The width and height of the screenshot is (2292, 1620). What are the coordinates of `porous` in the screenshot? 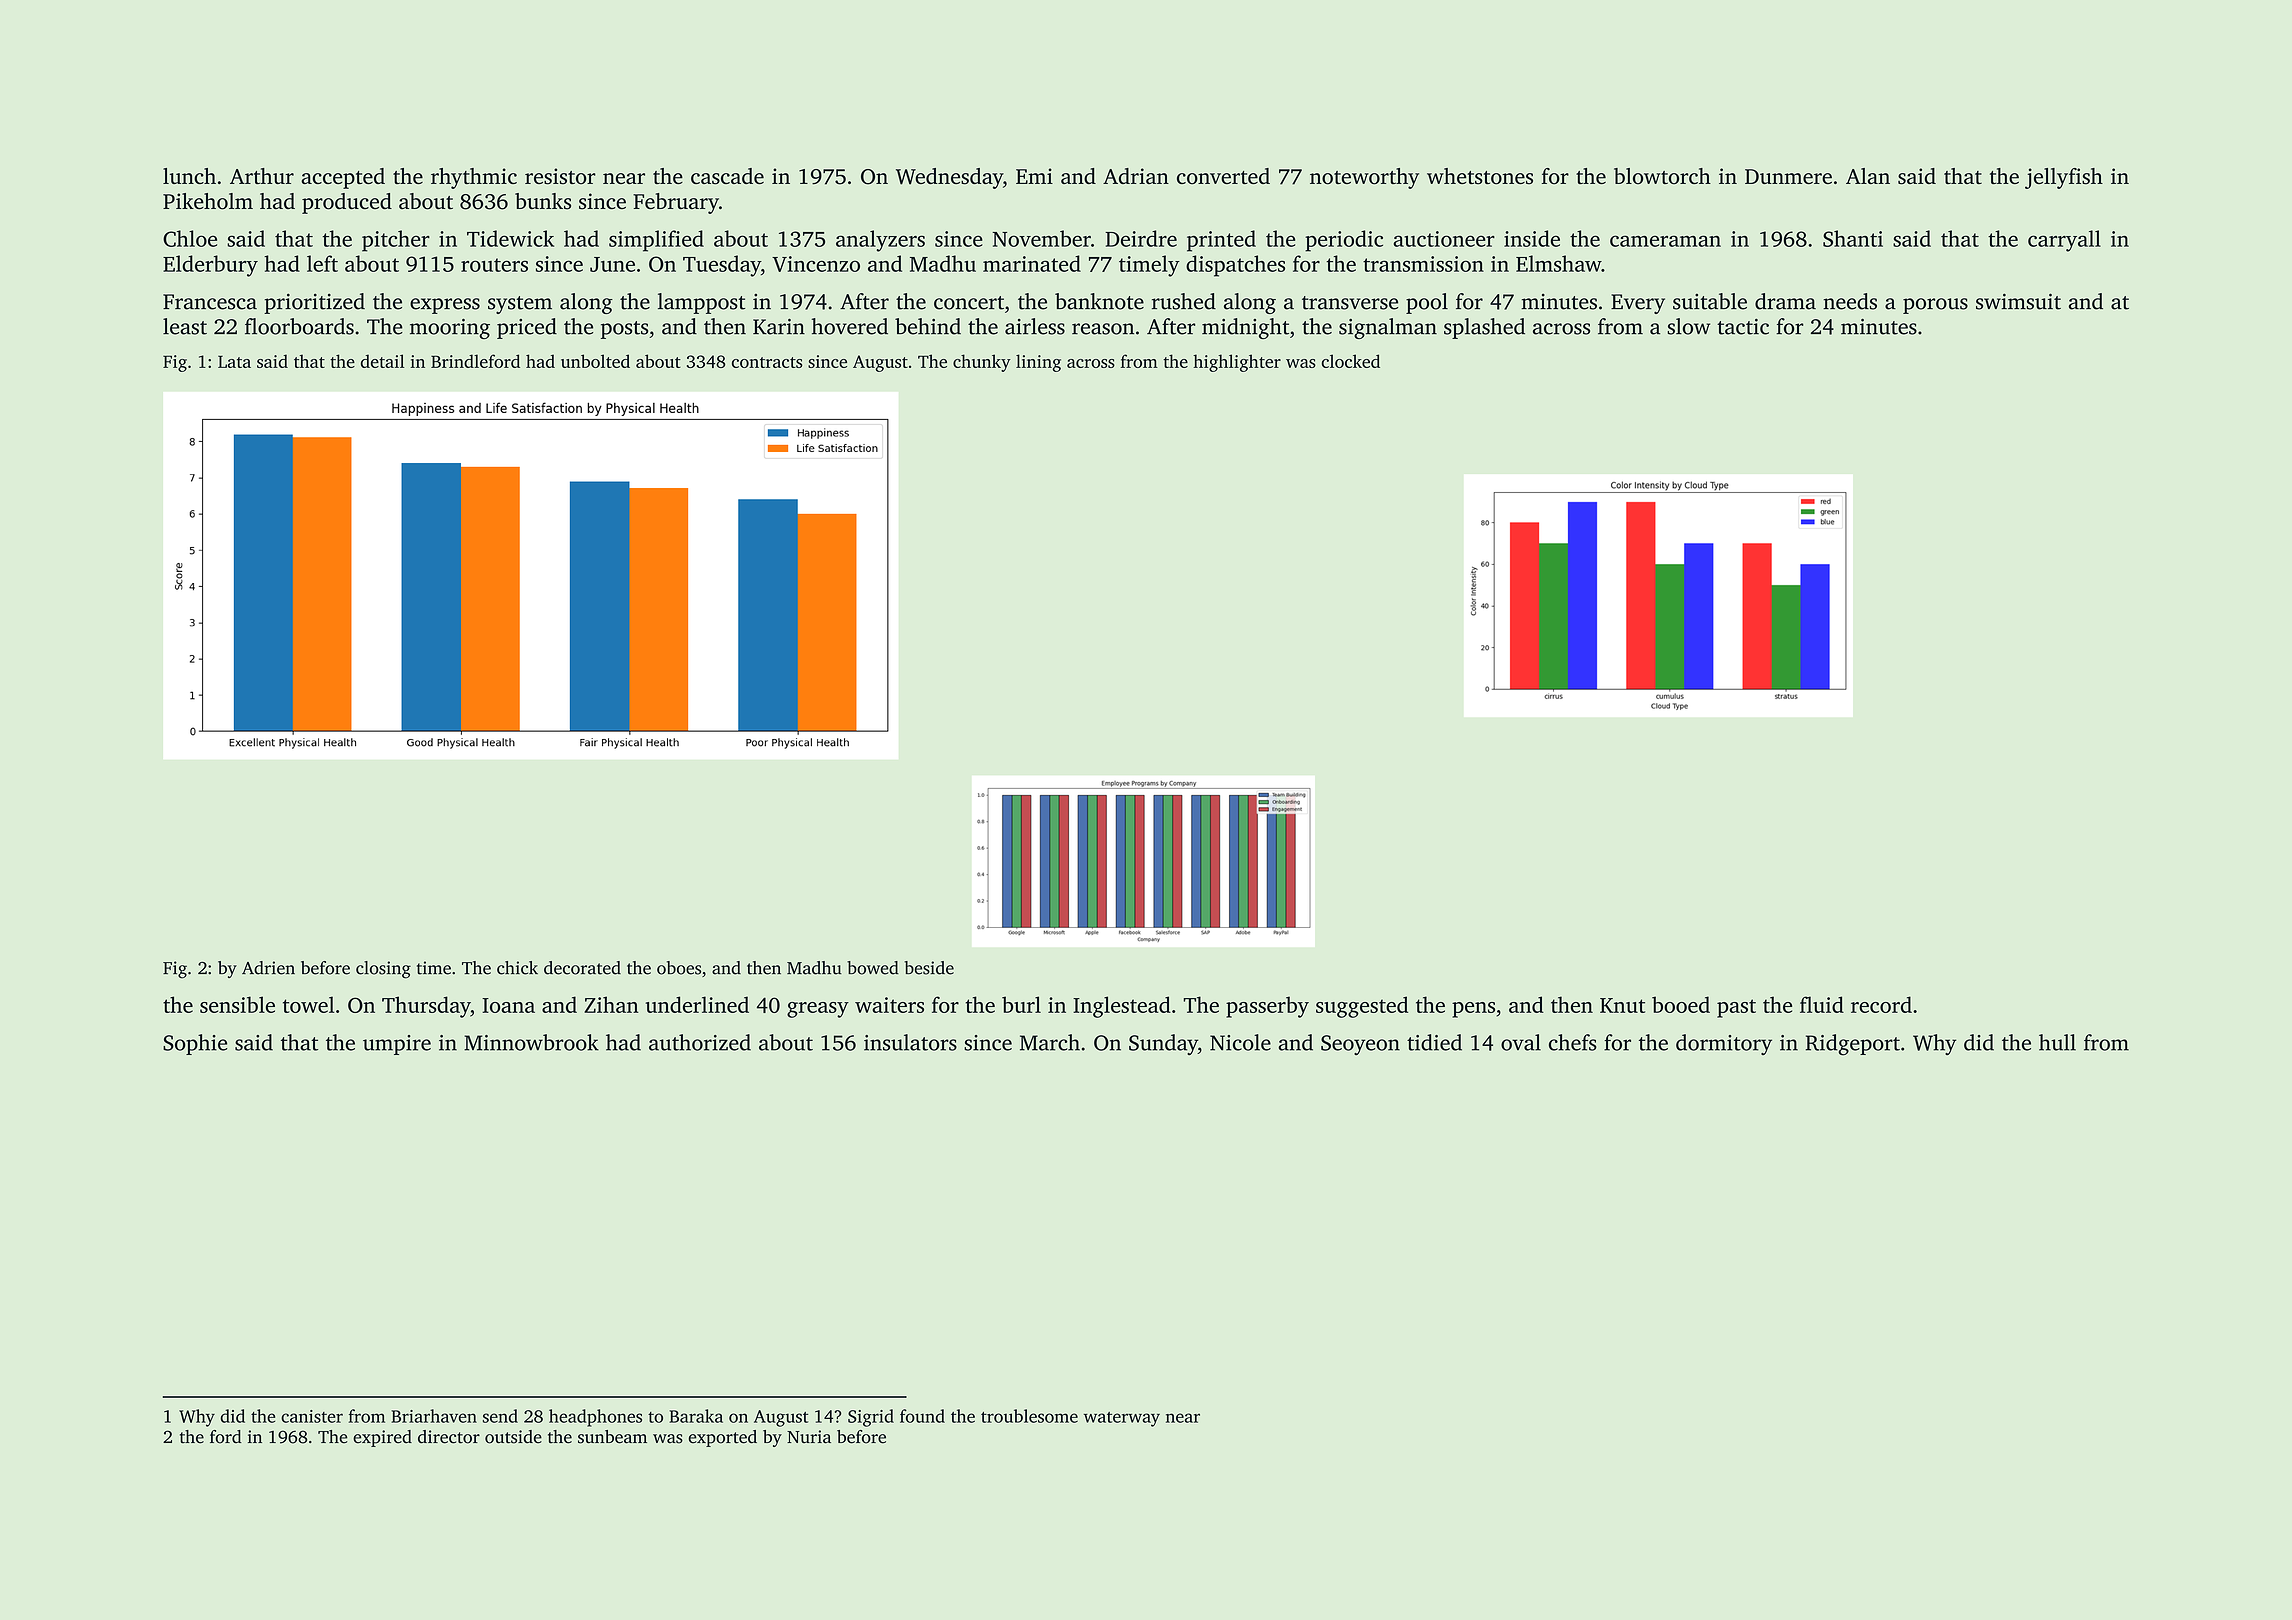 It's located at (1935, 306).
